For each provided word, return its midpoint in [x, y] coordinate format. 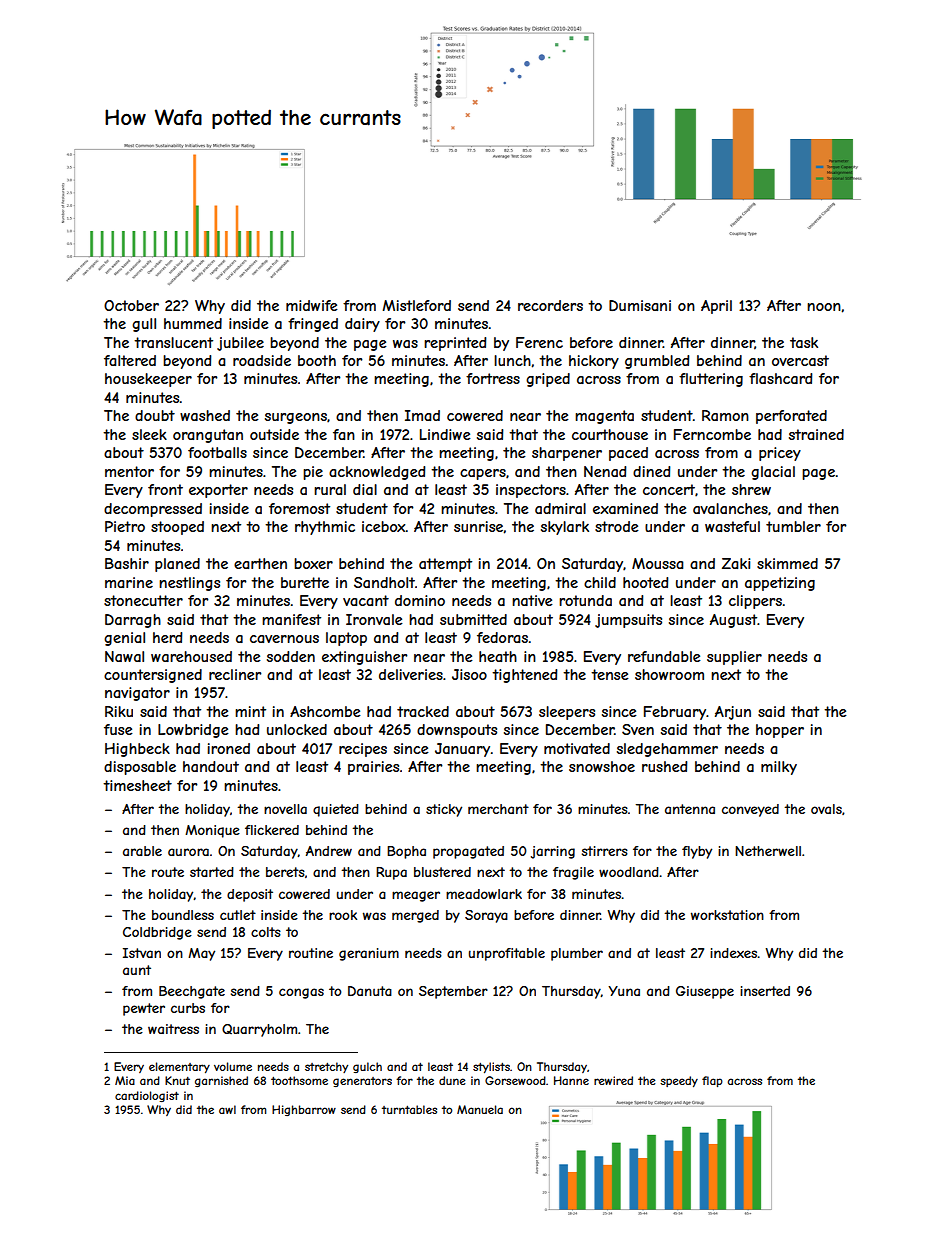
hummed [193, 323]
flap [712, 1081]
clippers [755, 602]
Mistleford [417, 305]
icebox [384, 526]
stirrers [605, 851]
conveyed [750, 810]
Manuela [480, 1109]
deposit [250, 895]
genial [124, 639]
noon [824, 307]
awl [227, 1109]
